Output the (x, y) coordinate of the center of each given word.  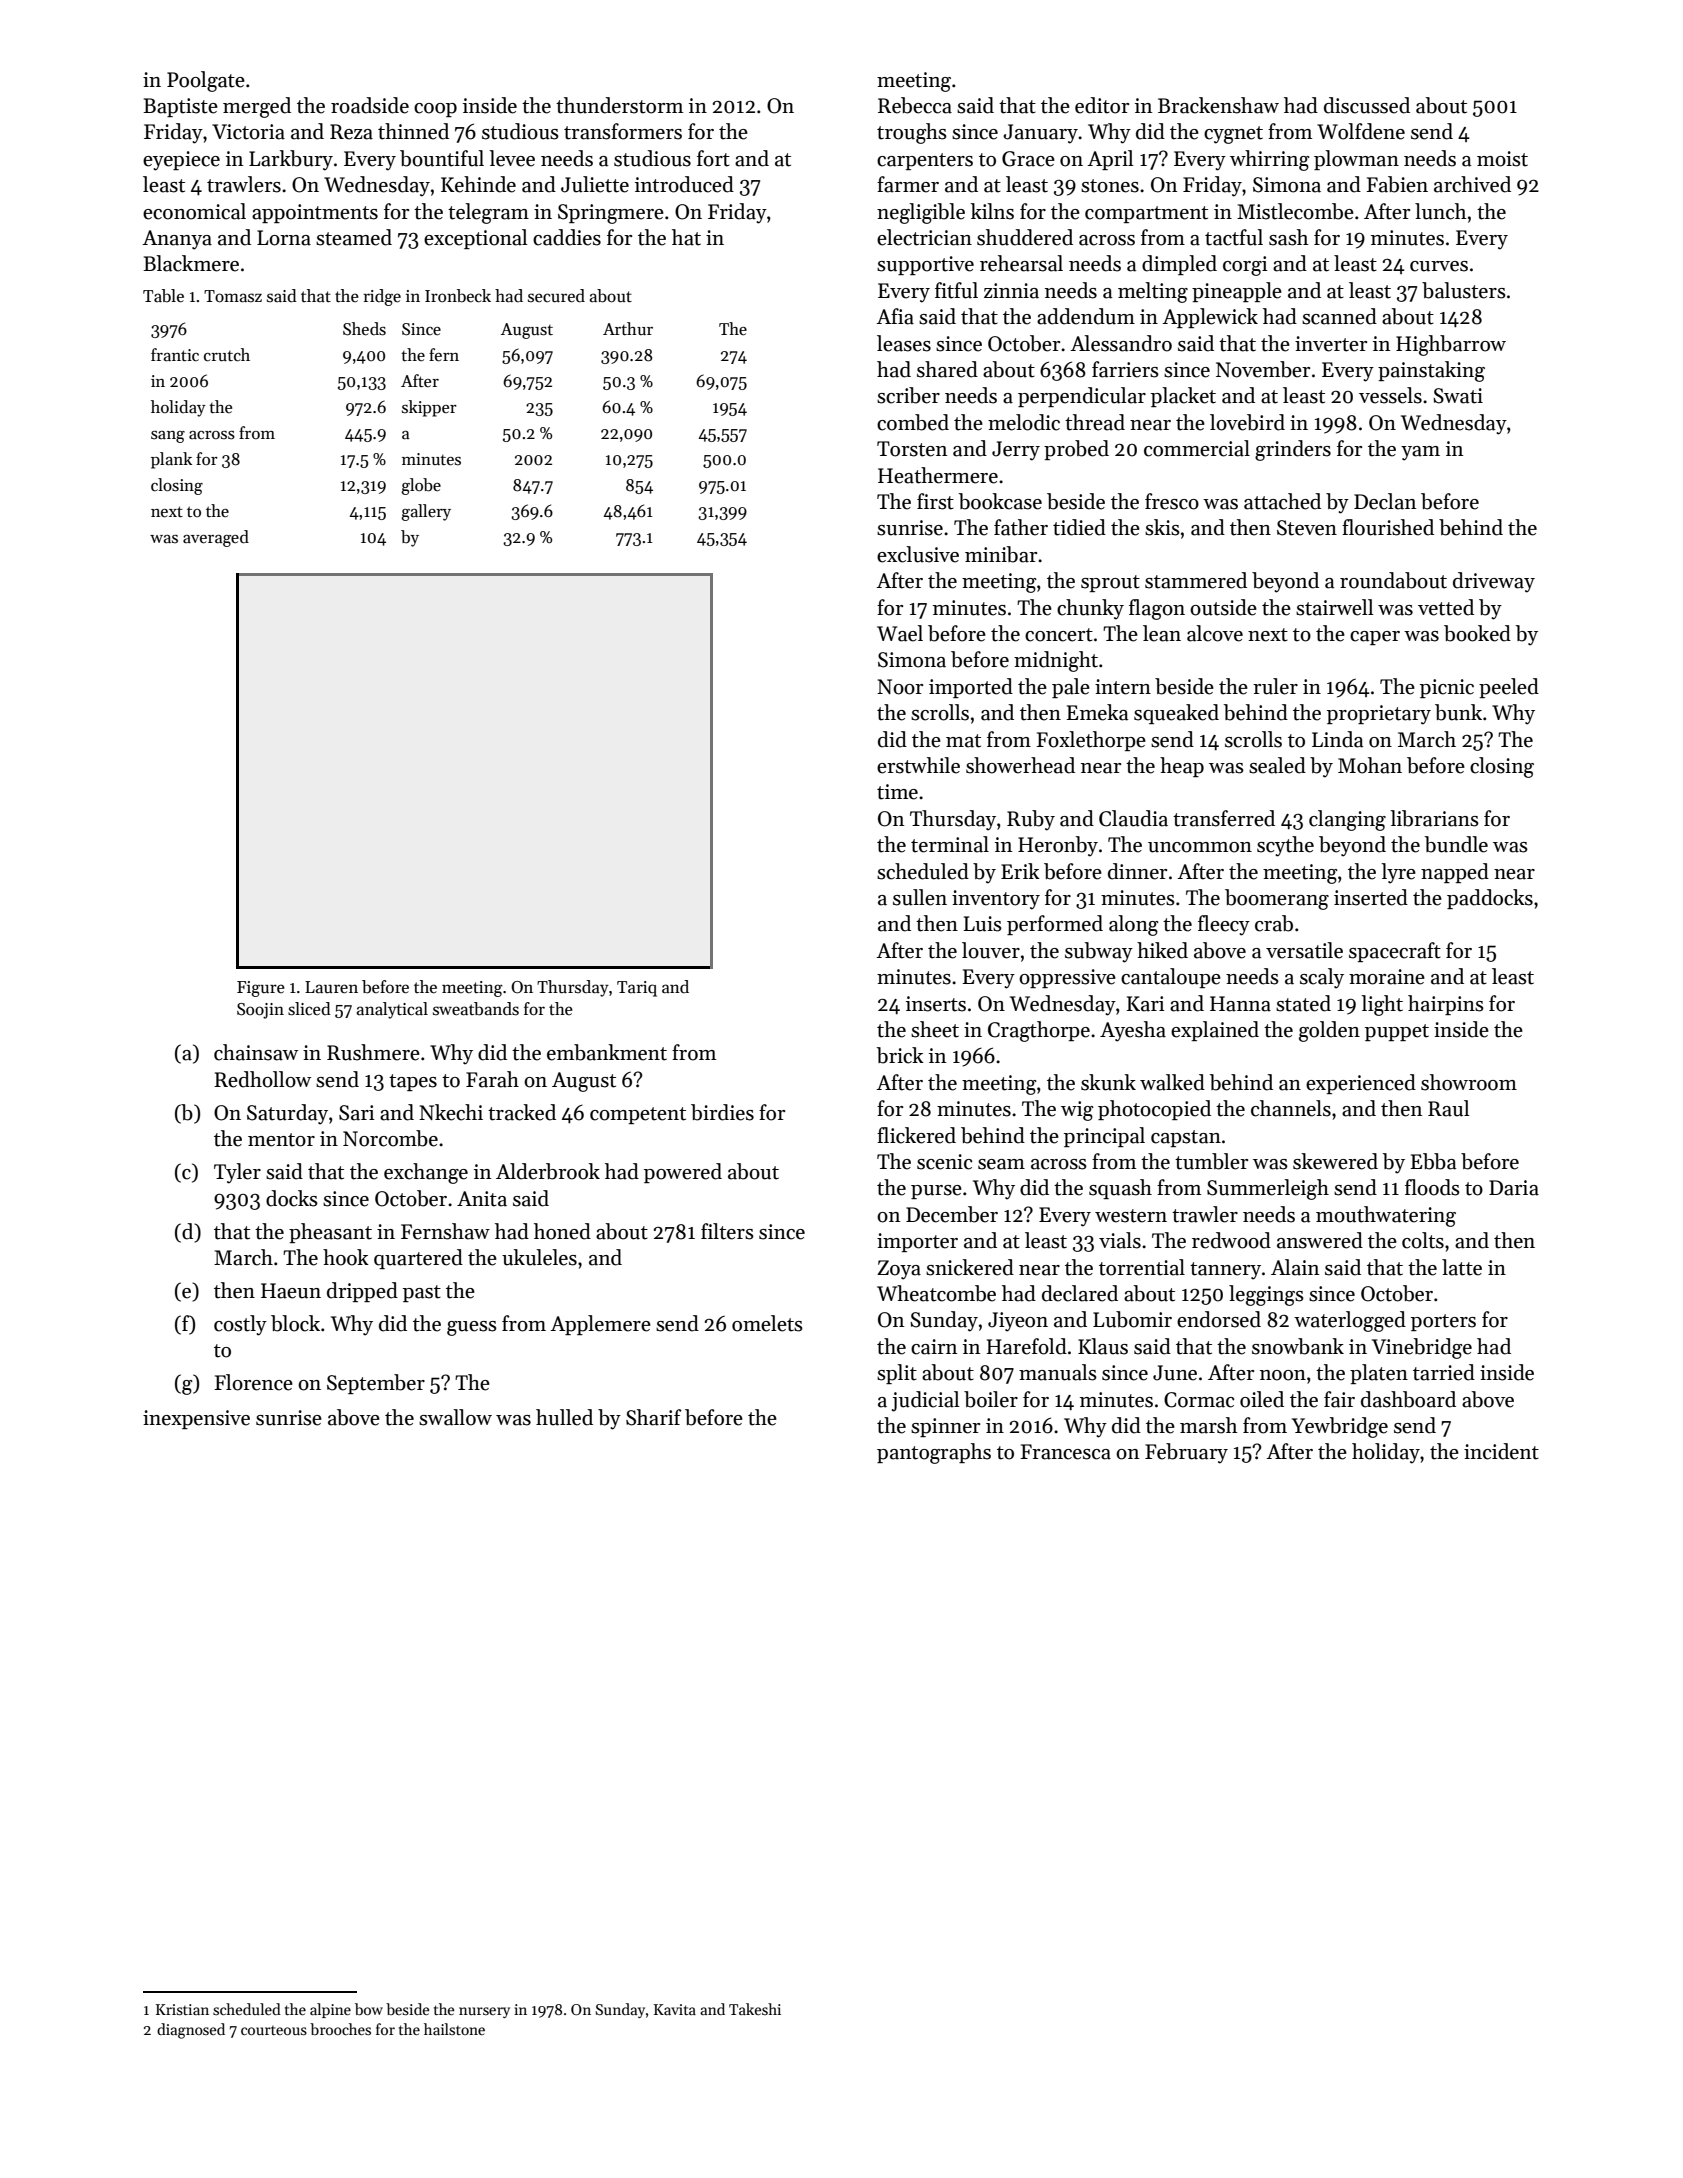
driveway (1494, 582)
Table (163, 296)
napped (1455, 873)
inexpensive (196, 1419)
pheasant (330, 1233)
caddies (567, 237)
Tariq (637, 989)
